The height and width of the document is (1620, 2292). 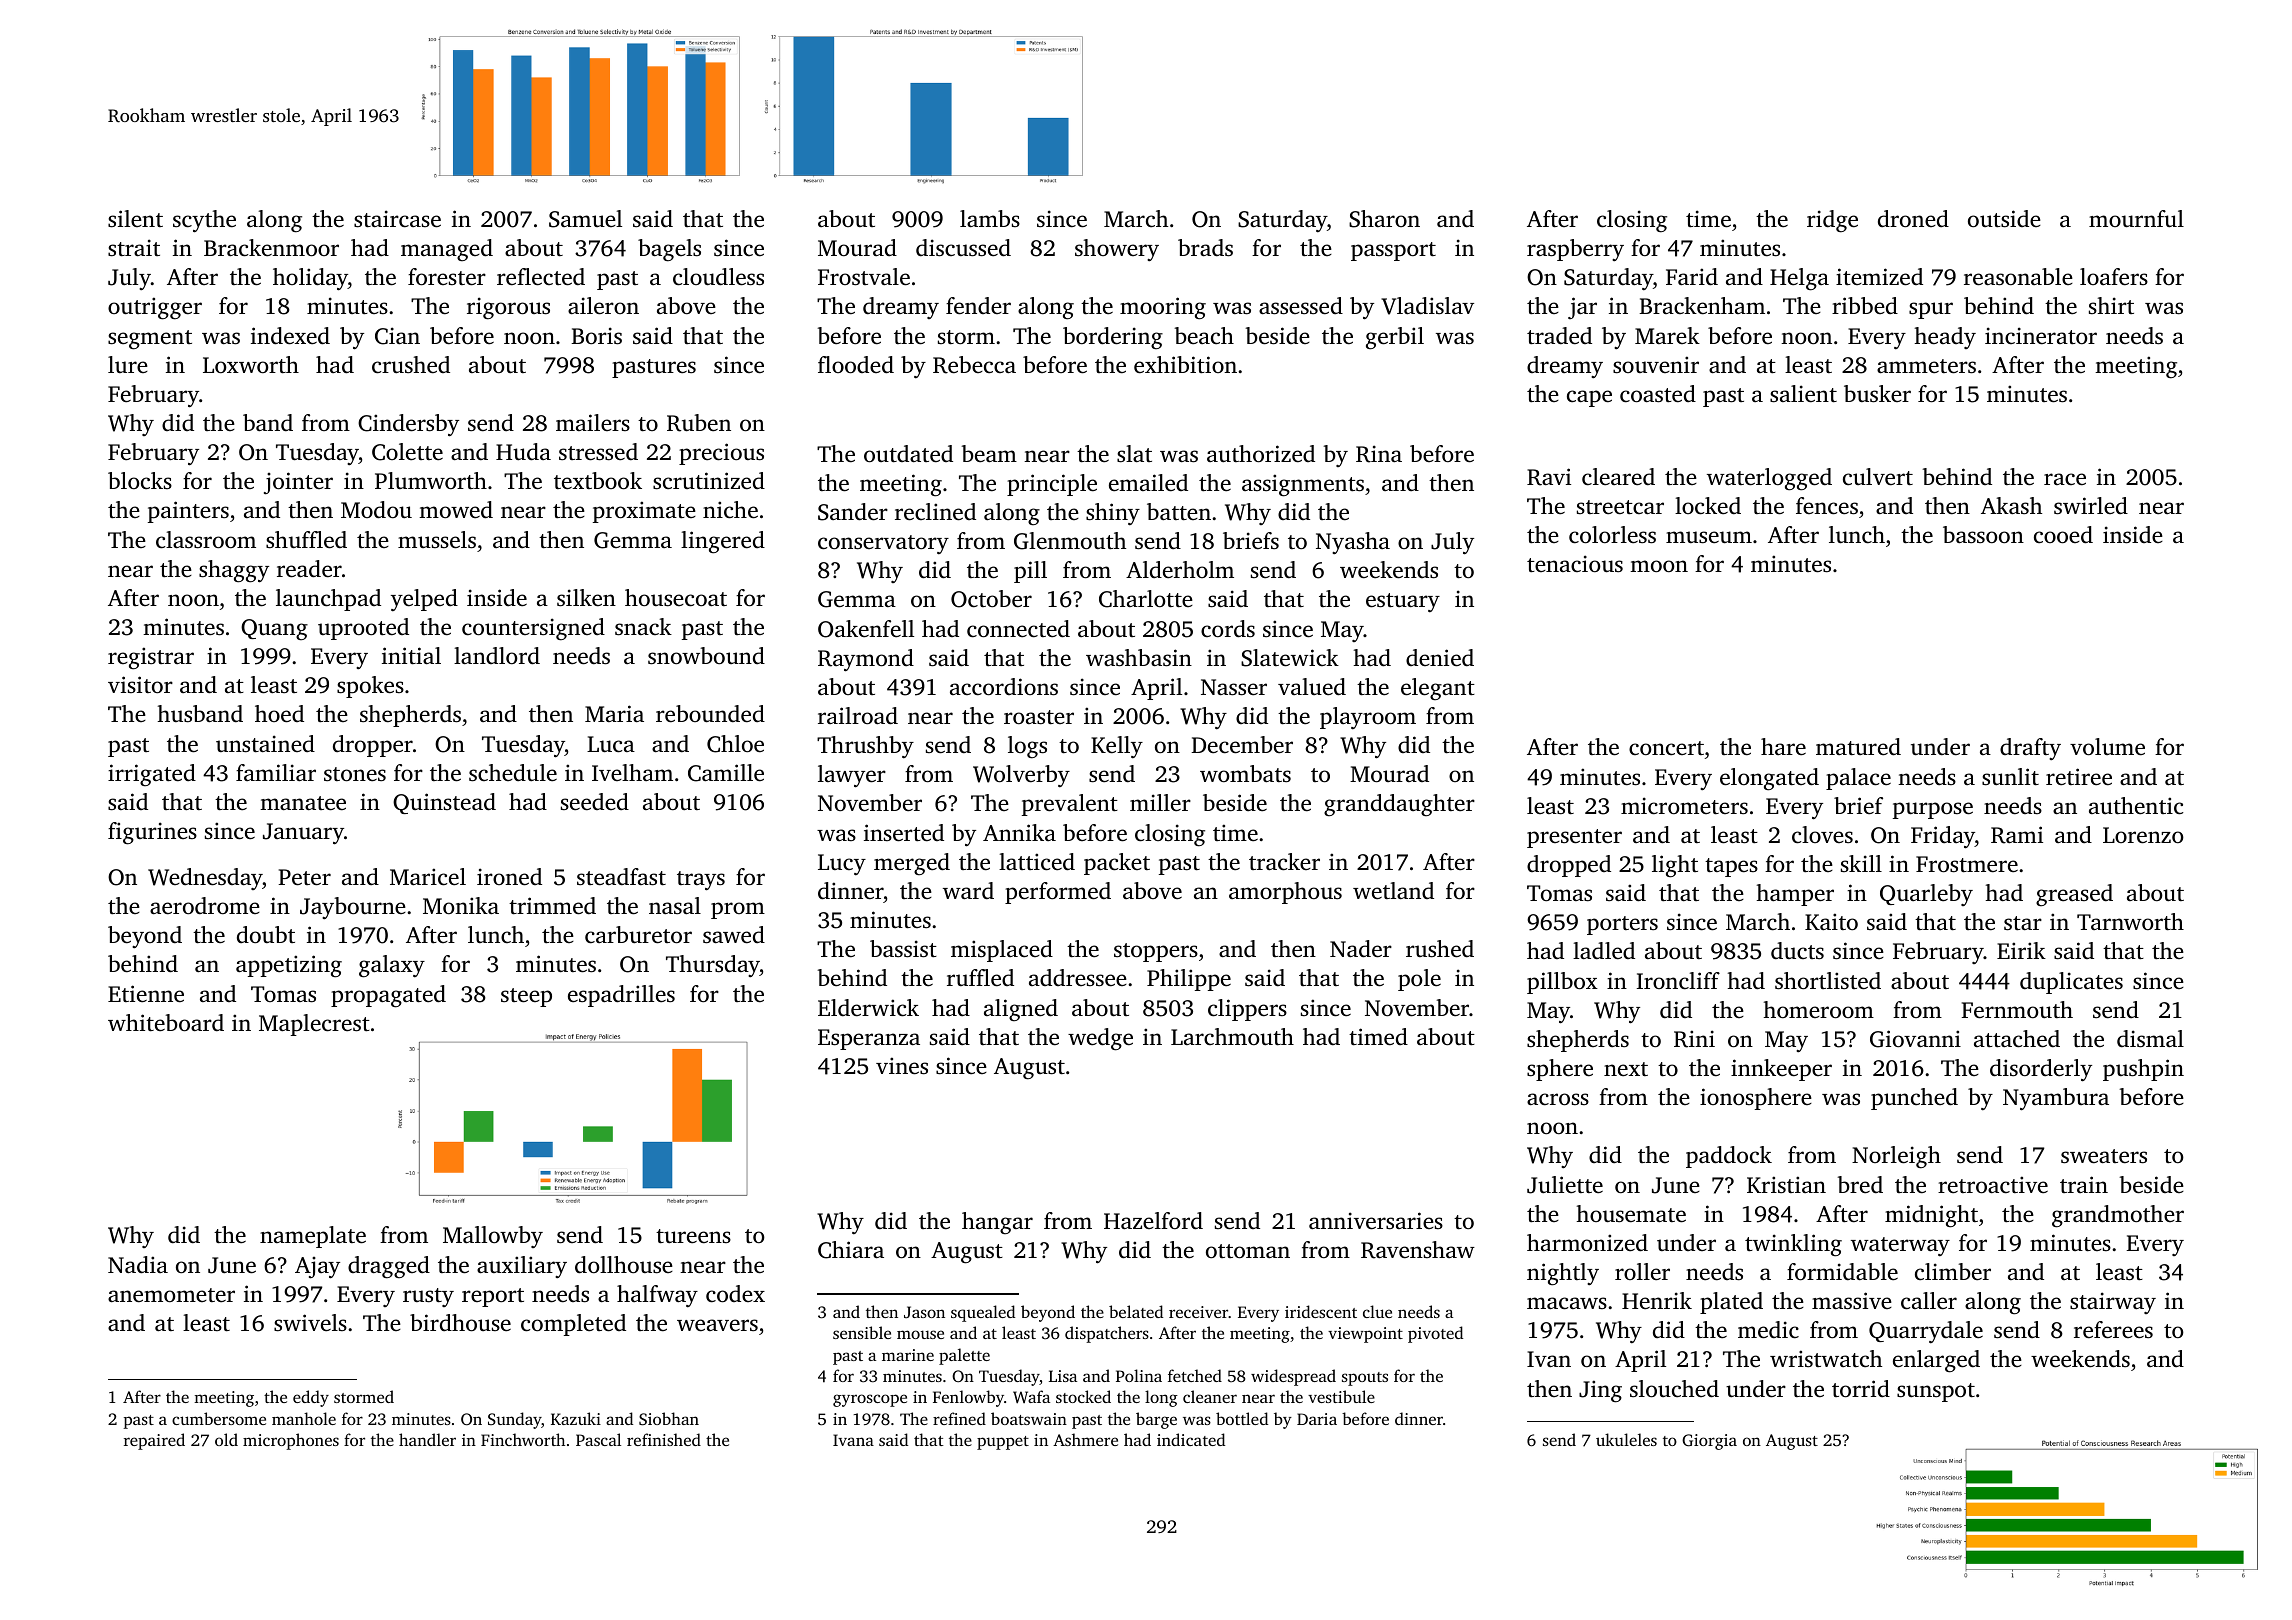 What do you see at coordinates (1692, 277) in the document?
I see `Farid` at bounding box center [1692, 277].
